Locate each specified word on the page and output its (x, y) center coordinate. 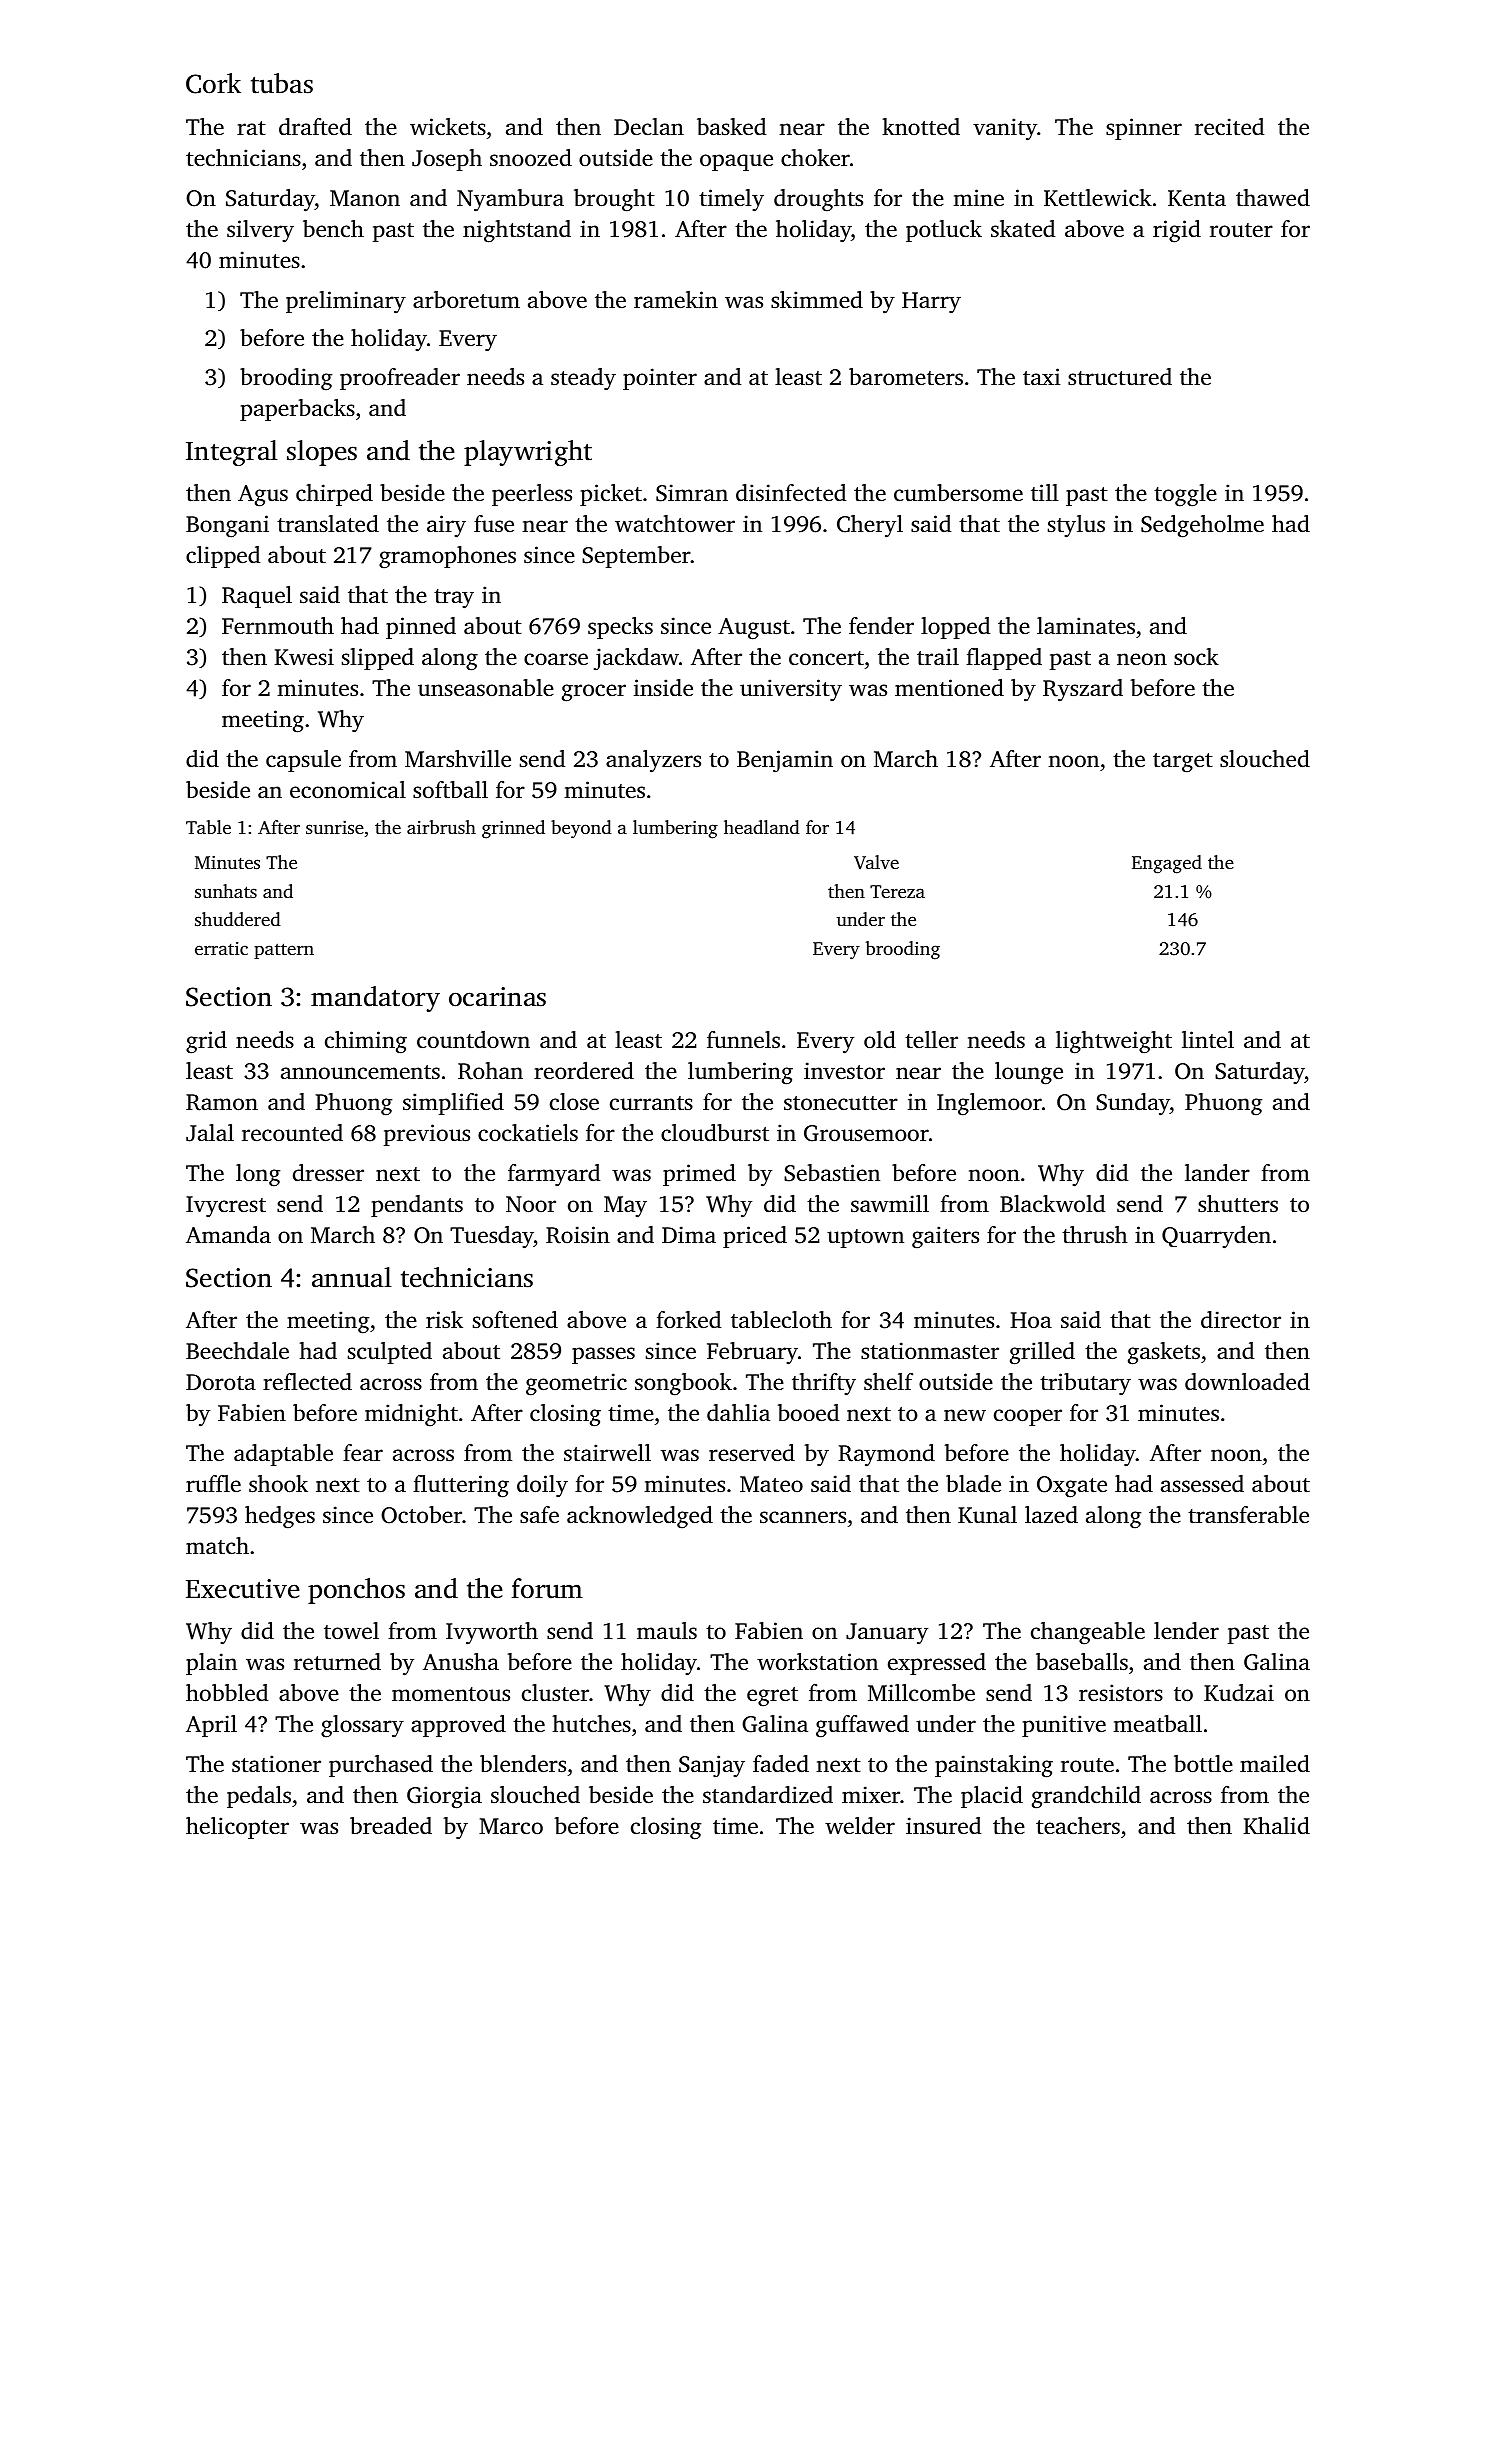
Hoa (1031, 1320)
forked (688, 1320)
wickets (448, 126)
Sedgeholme (1202, 526)
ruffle (213, 1484)
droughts (818, 200)
